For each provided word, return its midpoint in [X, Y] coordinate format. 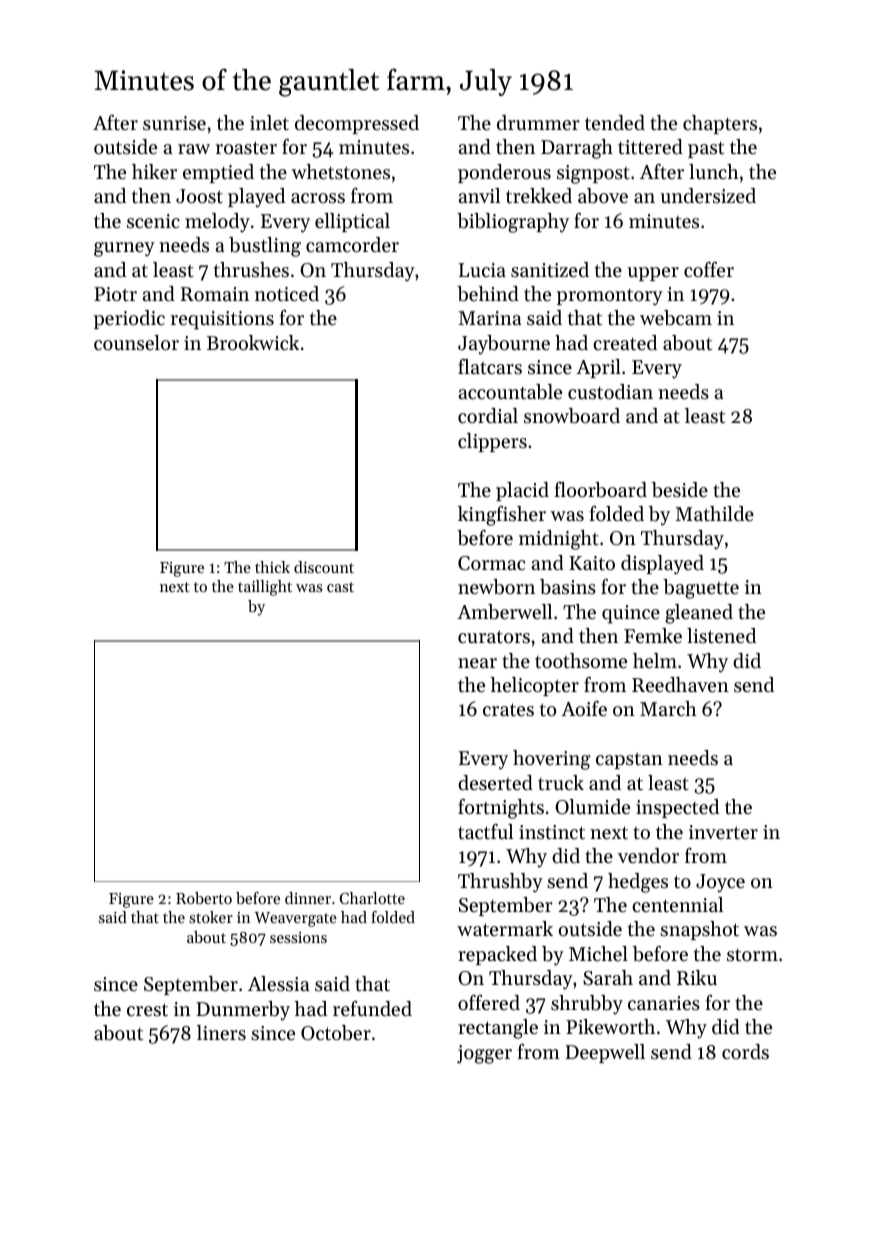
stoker [211, 917]
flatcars [490, 367]
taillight [265, 588]
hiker [154, 171]
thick [272, 567]
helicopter [535, 686]
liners [221, 1032]
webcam [676, 318]
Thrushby [500, 883]
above [603, 196]
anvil [479, 195]
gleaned [699, 614]
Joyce [720, 883]
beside [680, 490]
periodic [129, 319]
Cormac [491, 563]
